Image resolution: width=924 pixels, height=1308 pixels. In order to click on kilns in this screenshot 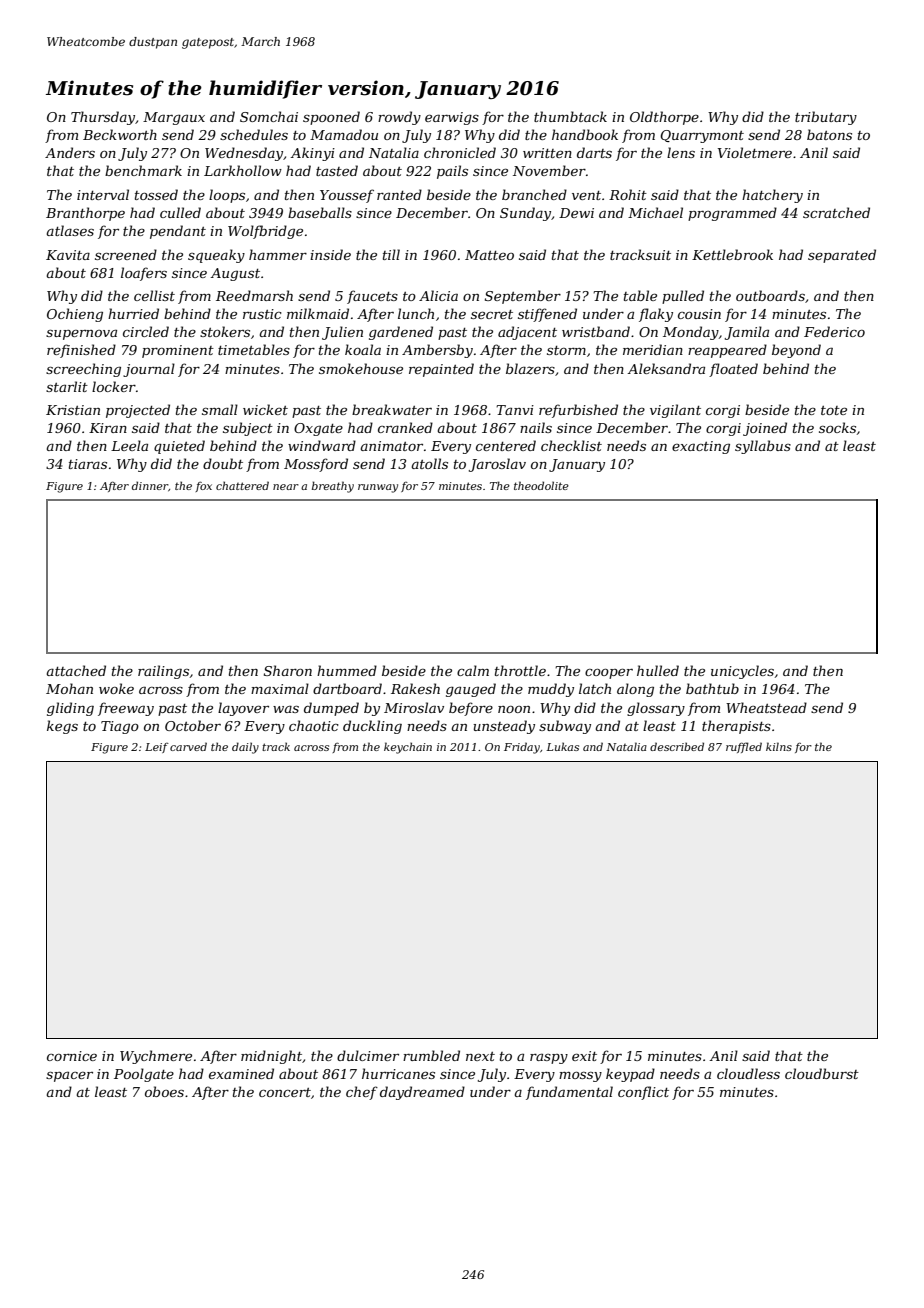, I will do `click(779, 746)`.
